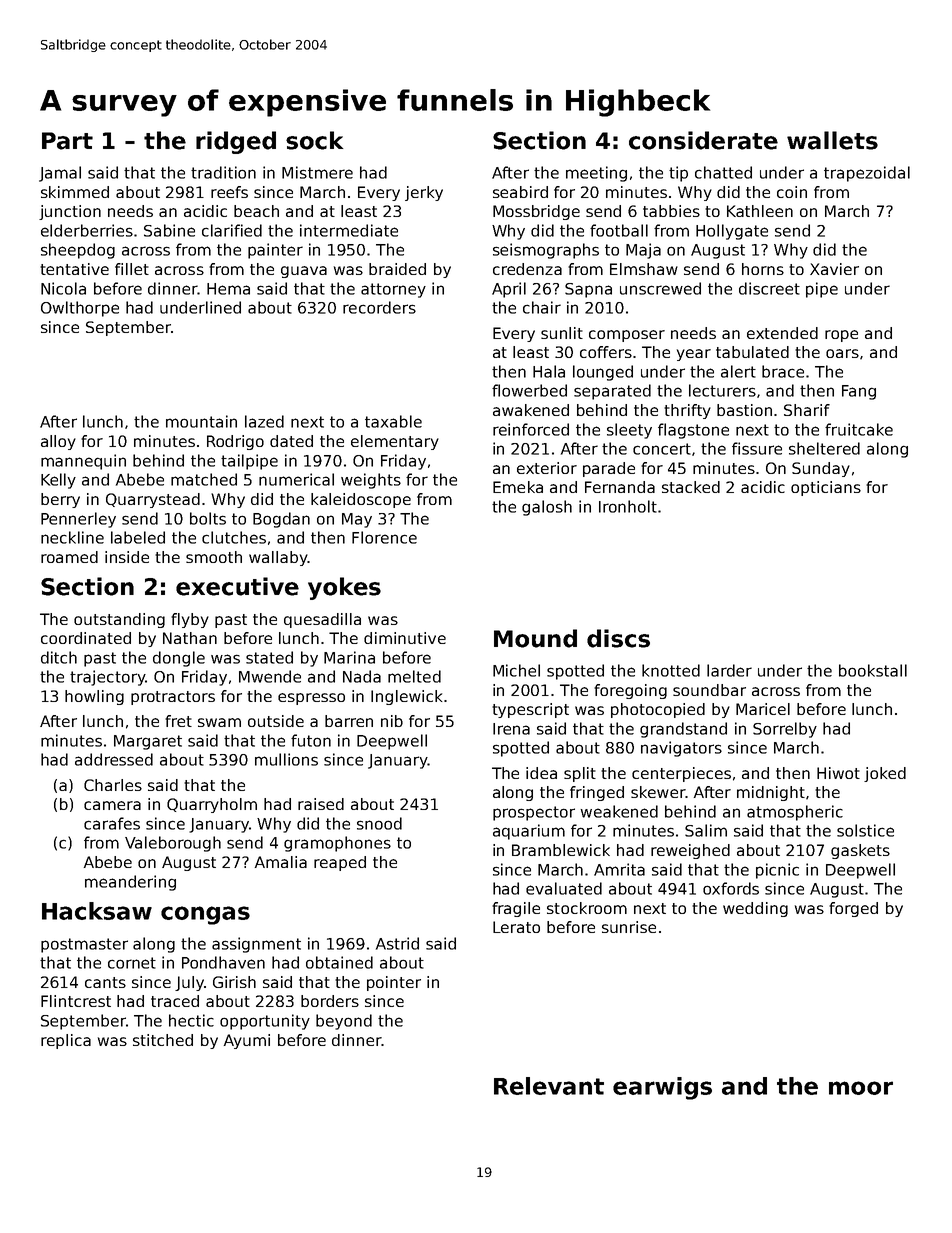  Describe the element at coordinates (703, 140) in the page. I see `considerate` at that location.
